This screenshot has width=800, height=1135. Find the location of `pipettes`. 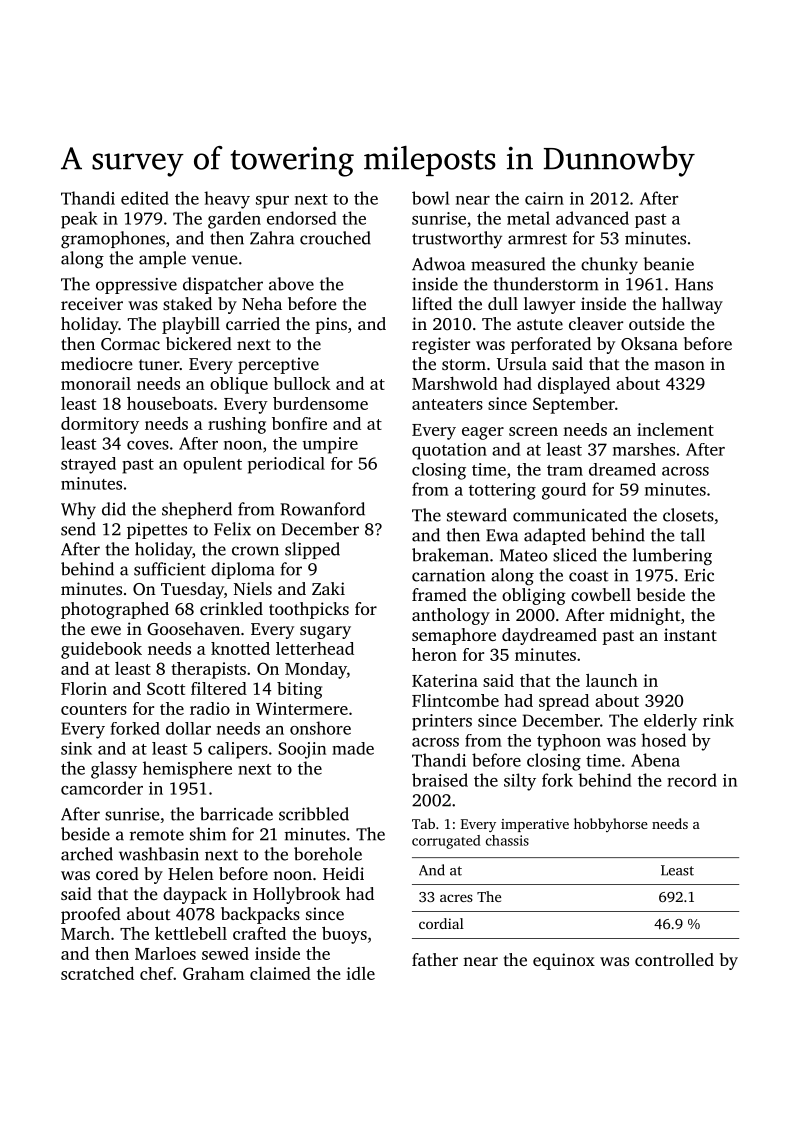

pipettes is located at coordinates (157, 531).
